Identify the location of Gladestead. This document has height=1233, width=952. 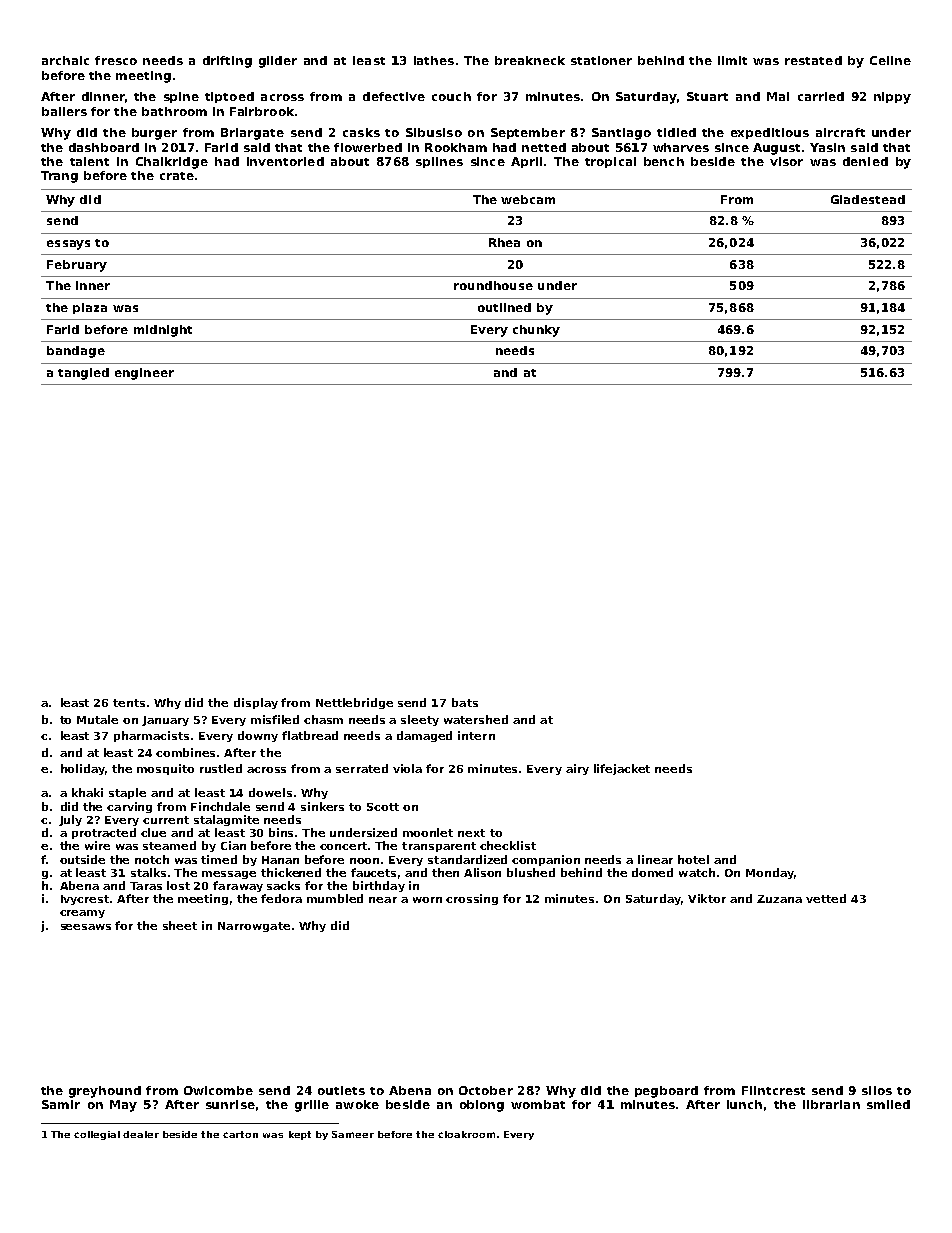
(868, 199).
